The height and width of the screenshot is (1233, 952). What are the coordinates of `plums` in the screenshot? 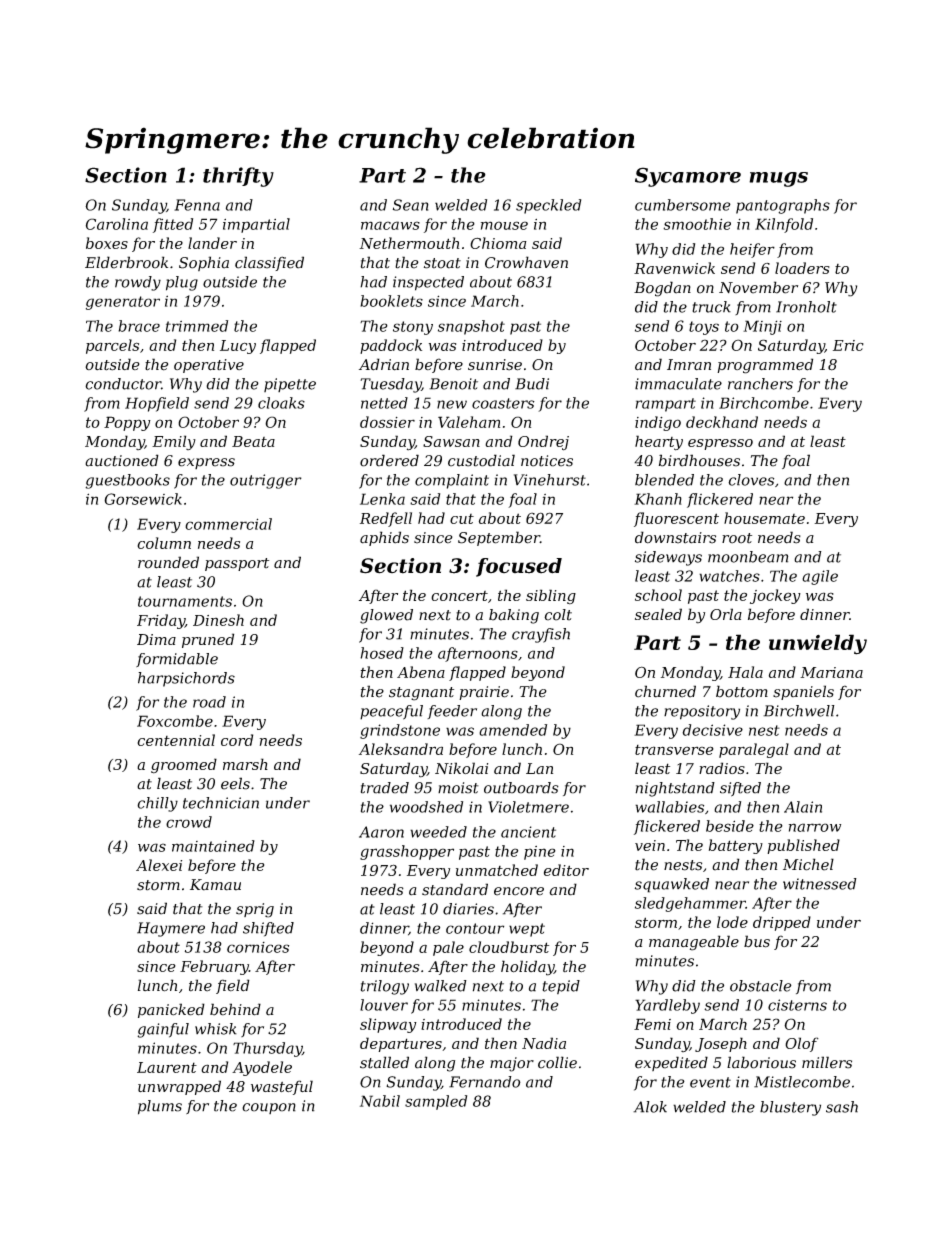 It's located at (160, 1107).
